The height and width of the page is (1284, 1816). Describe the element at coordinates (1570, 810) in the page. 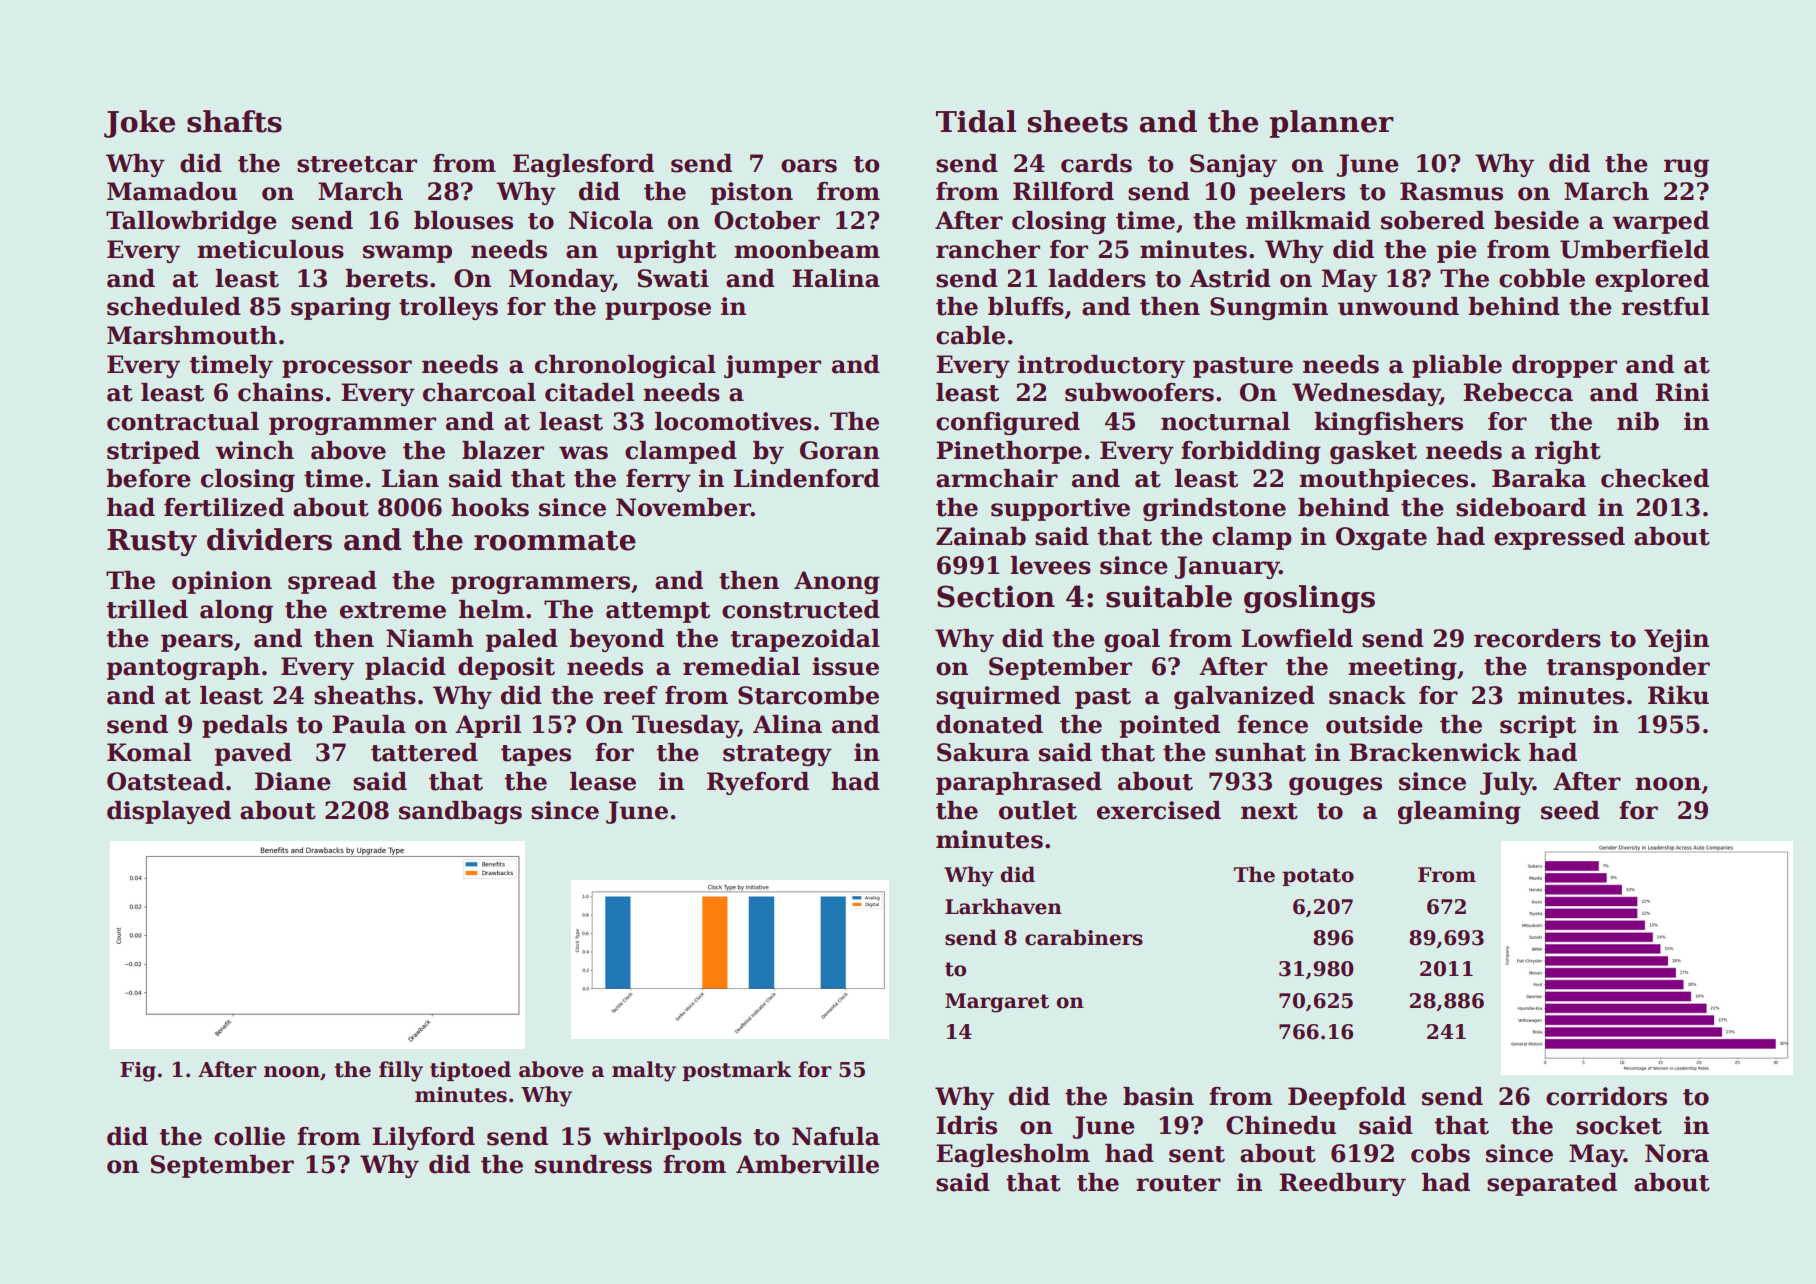

I see `seed` at that location.
